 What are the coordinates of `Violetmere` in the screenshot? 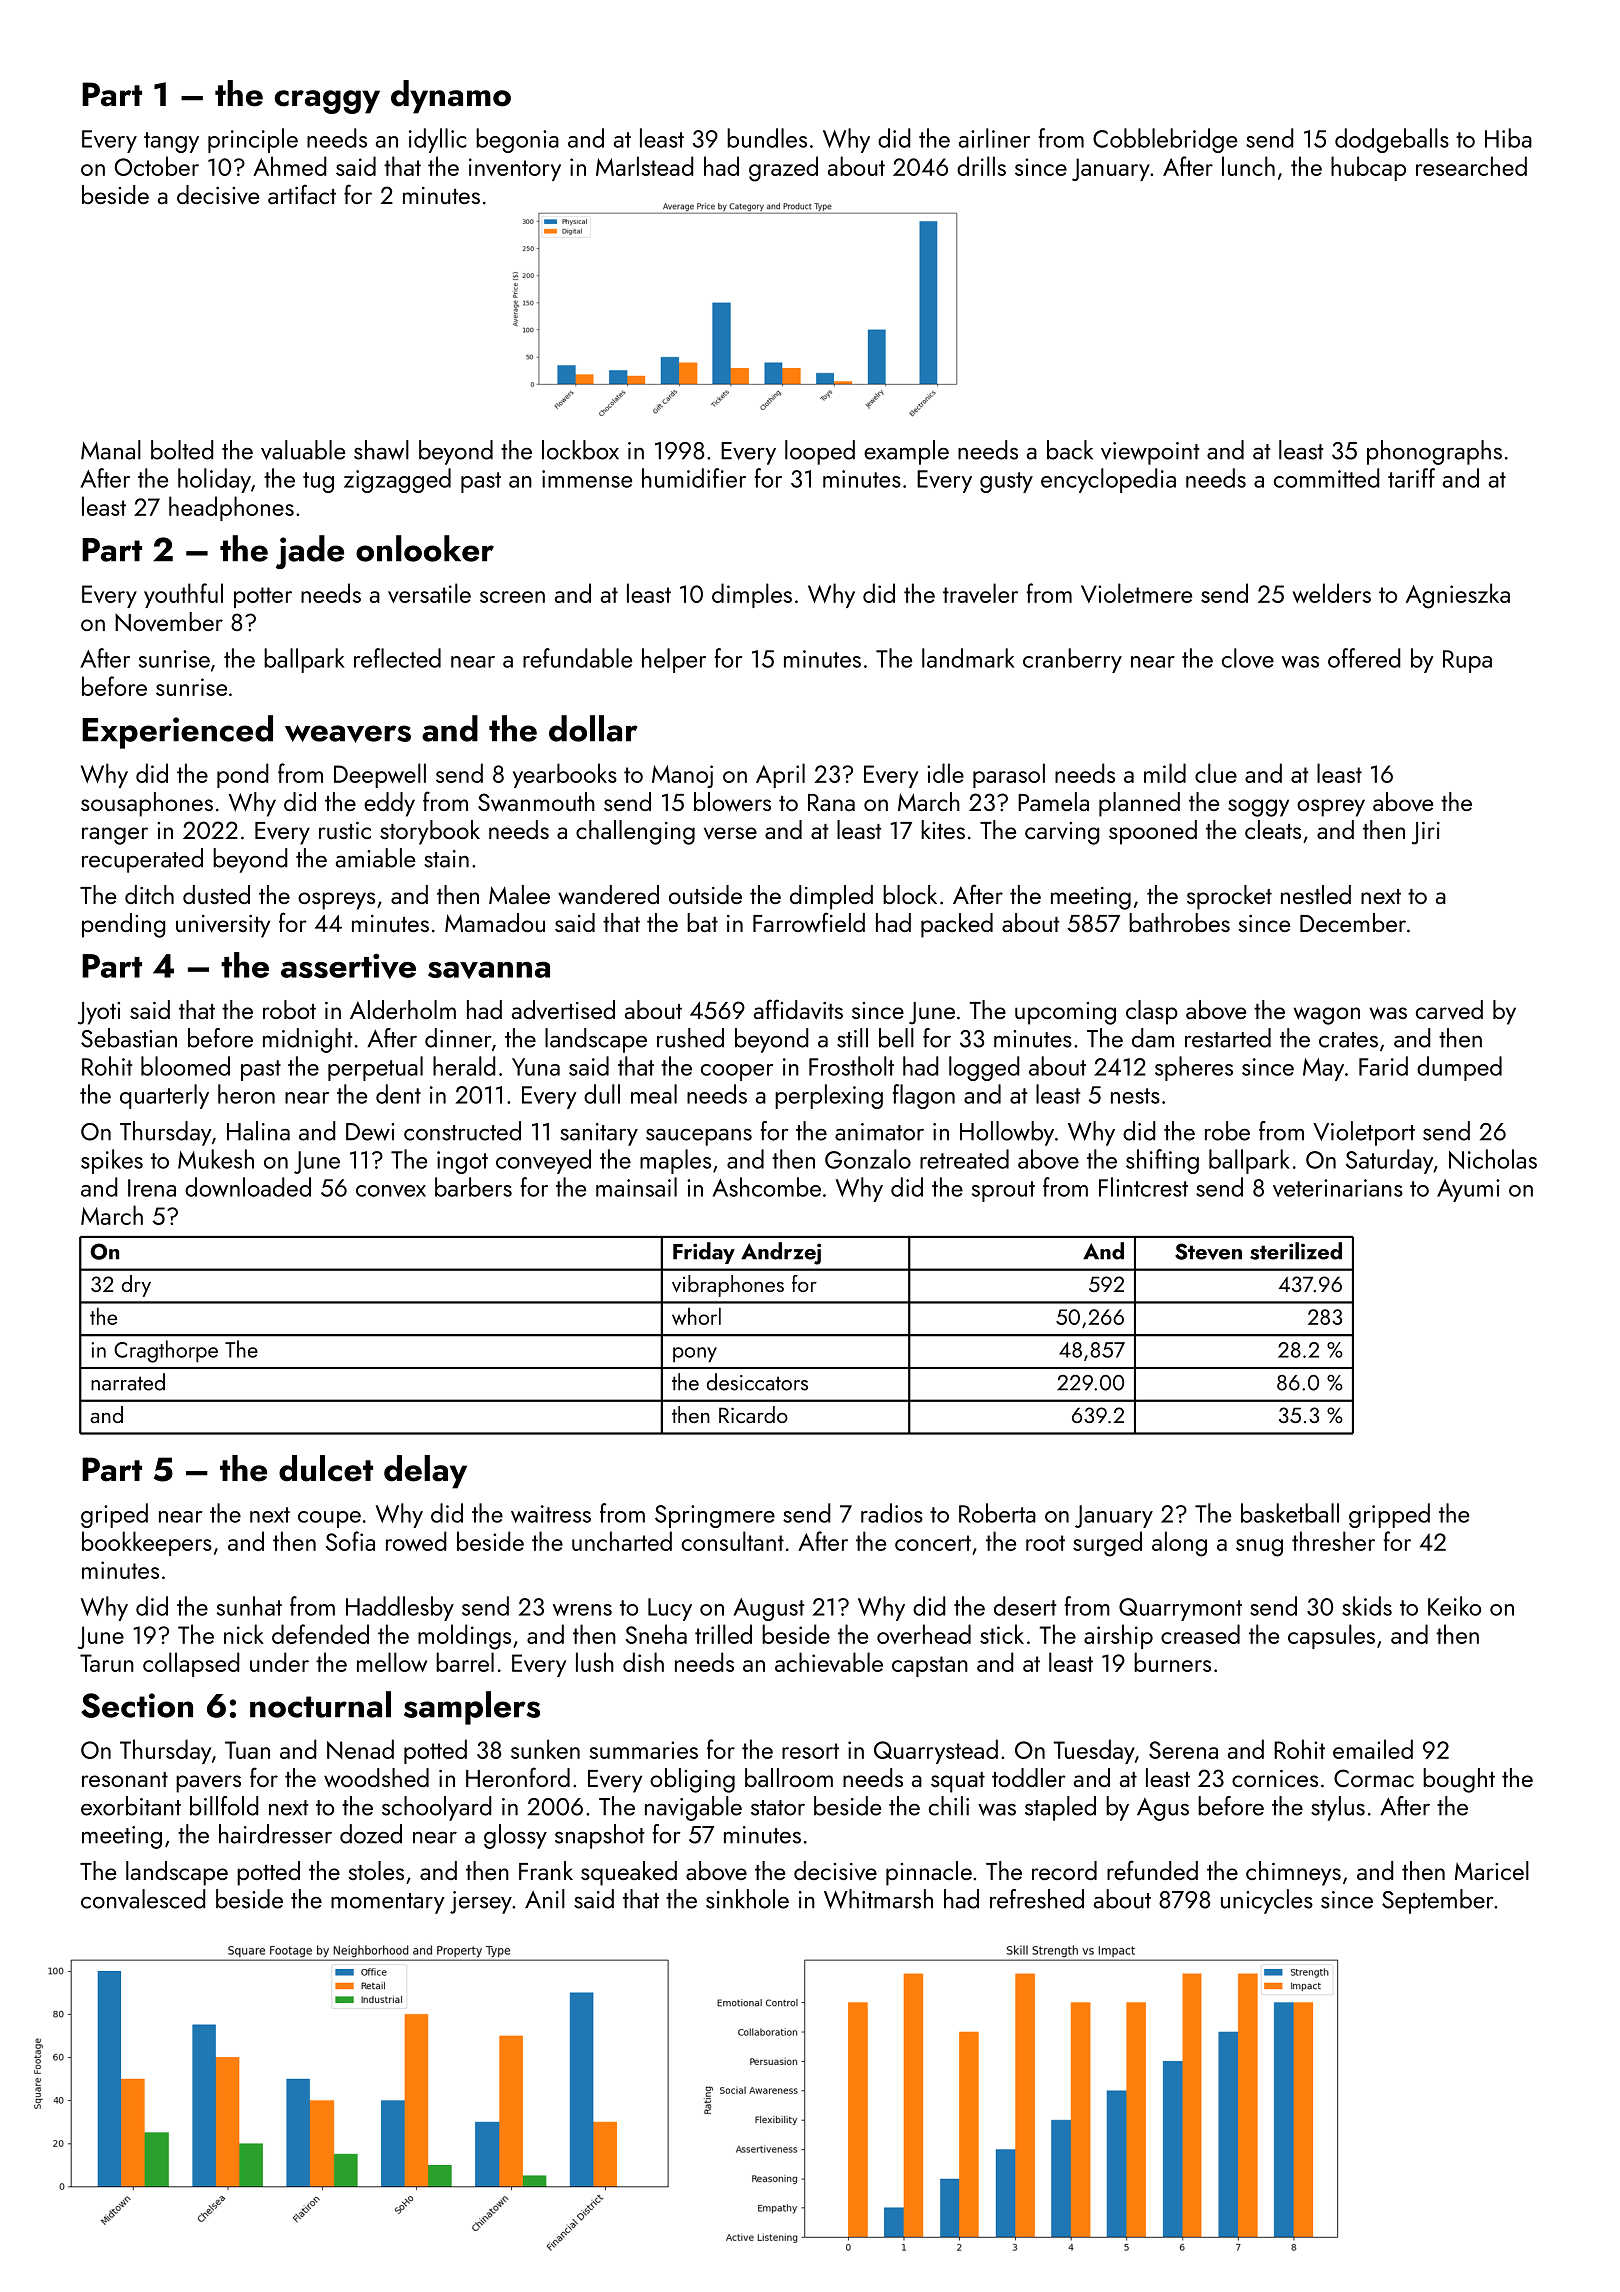 It's located at (1136, 593).
